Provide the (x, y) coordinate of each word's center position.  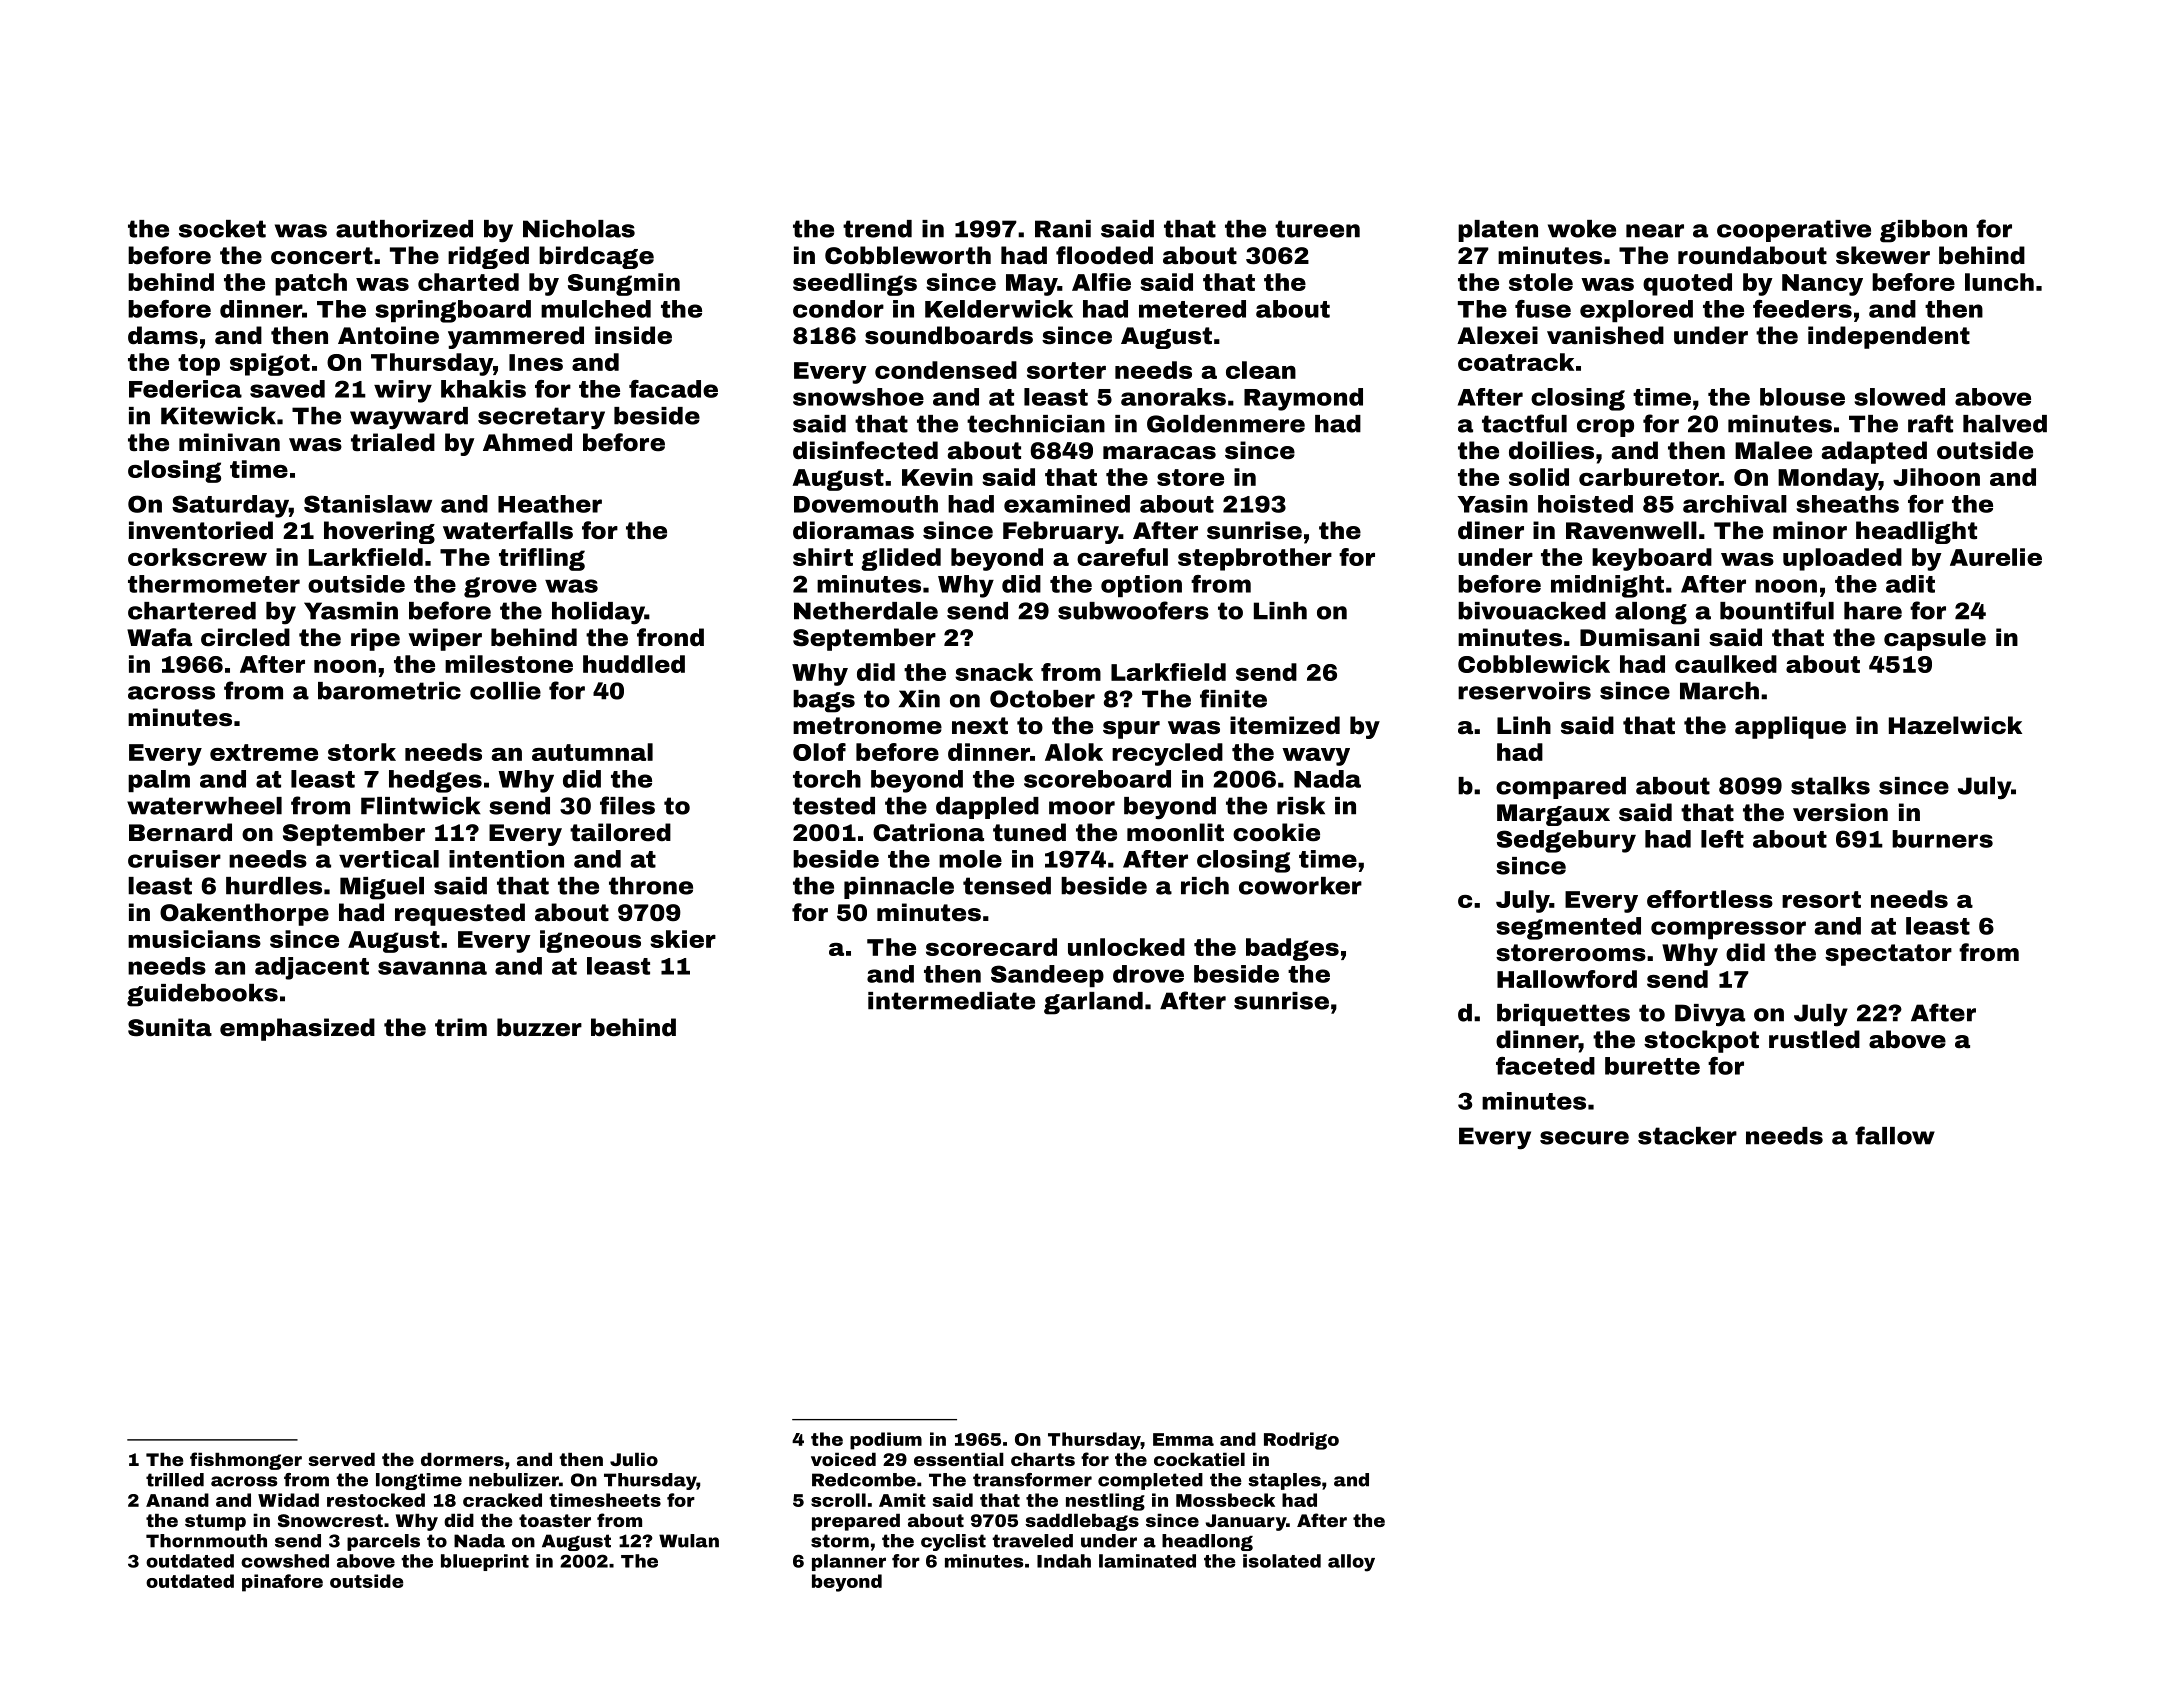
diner (1491, 530)
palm (159, 781)
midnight (1607, 586)
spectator (1888, 955)
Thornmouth (206, 1541)
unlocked (1126, 947)
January (1245, 1522)
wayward (409, 418)
